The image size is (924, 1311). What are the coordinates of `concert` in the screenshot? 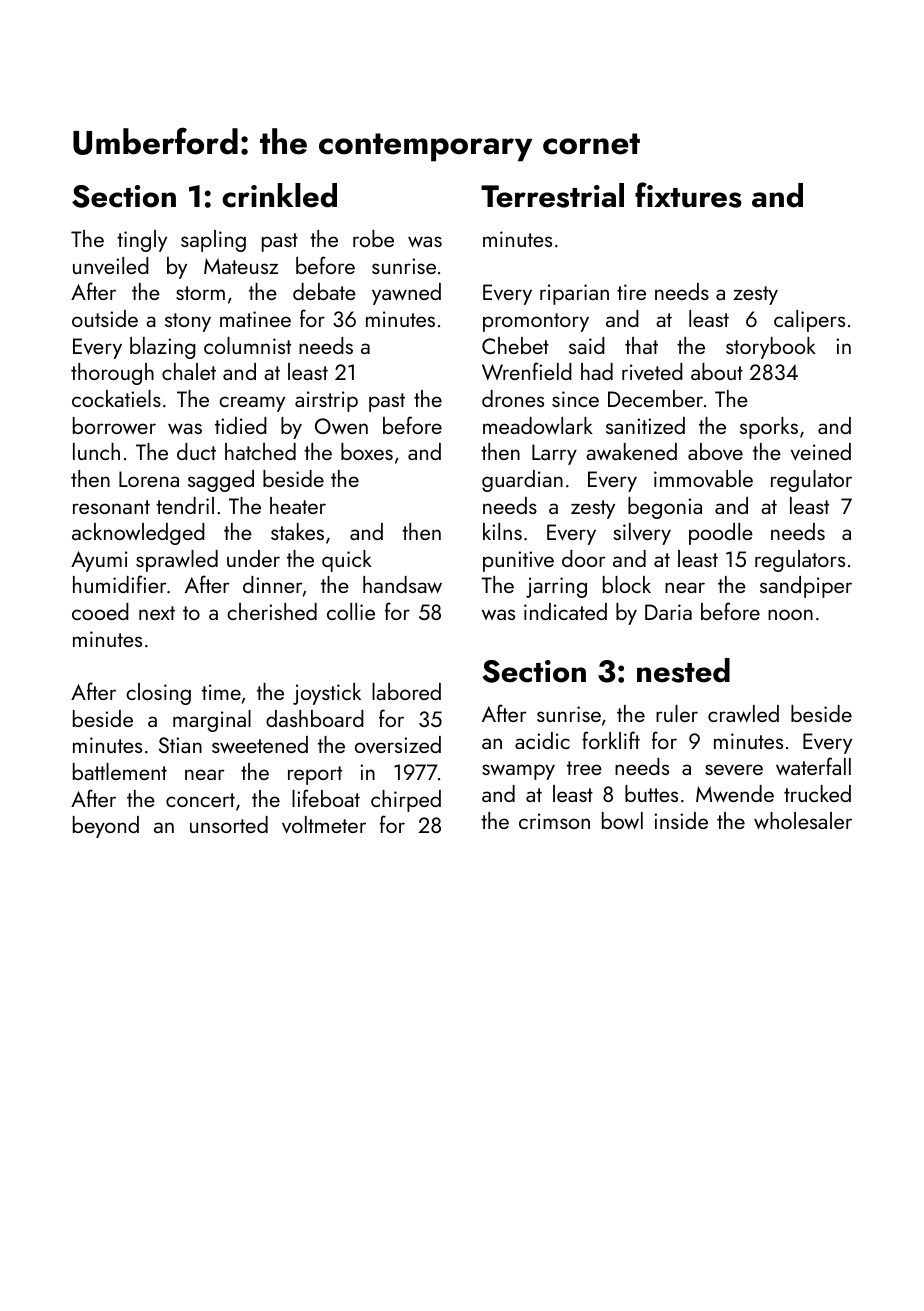 It's located at (200, 800).
